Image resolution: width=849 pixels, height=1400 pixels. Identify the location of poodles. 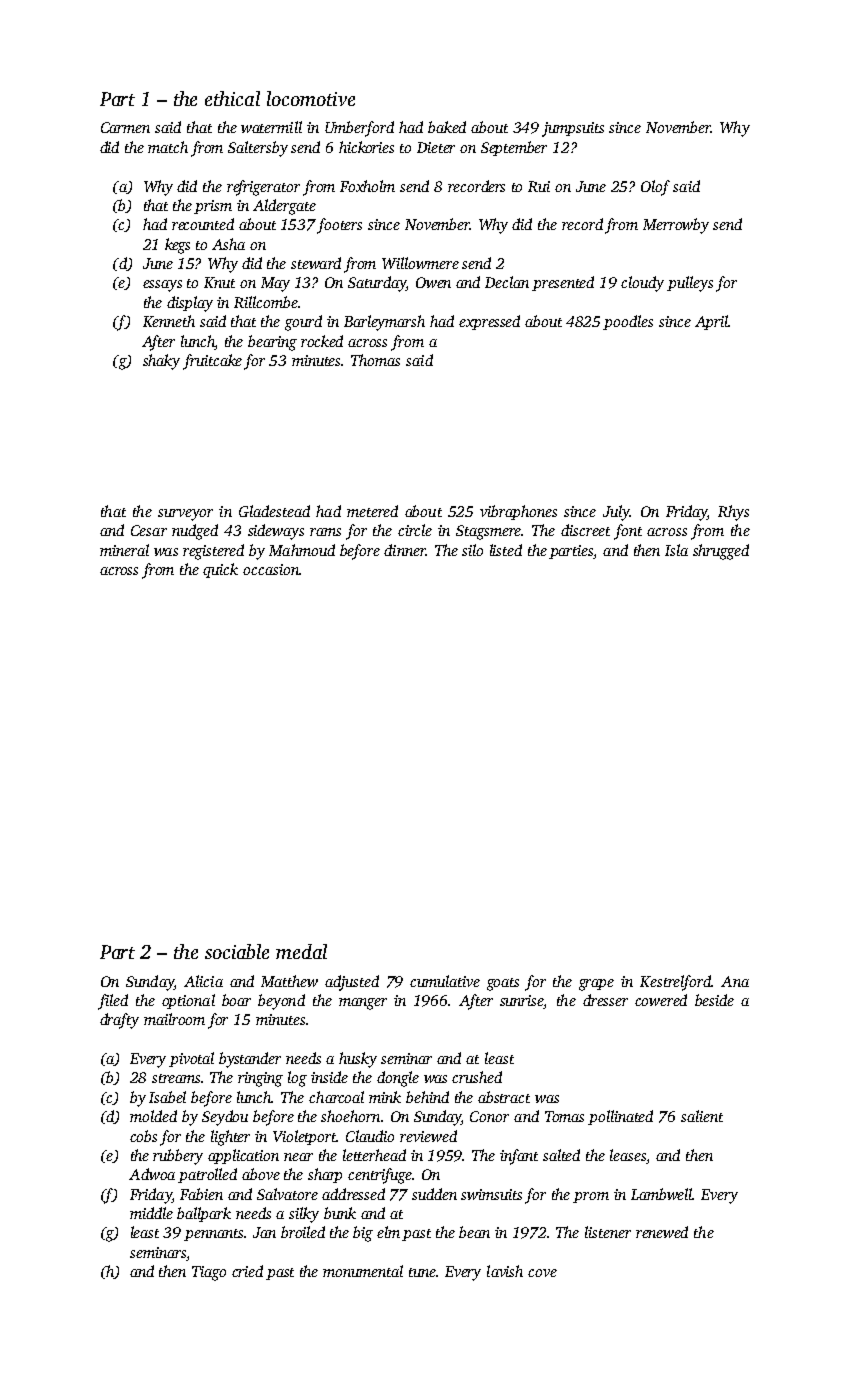
(628, 322).
